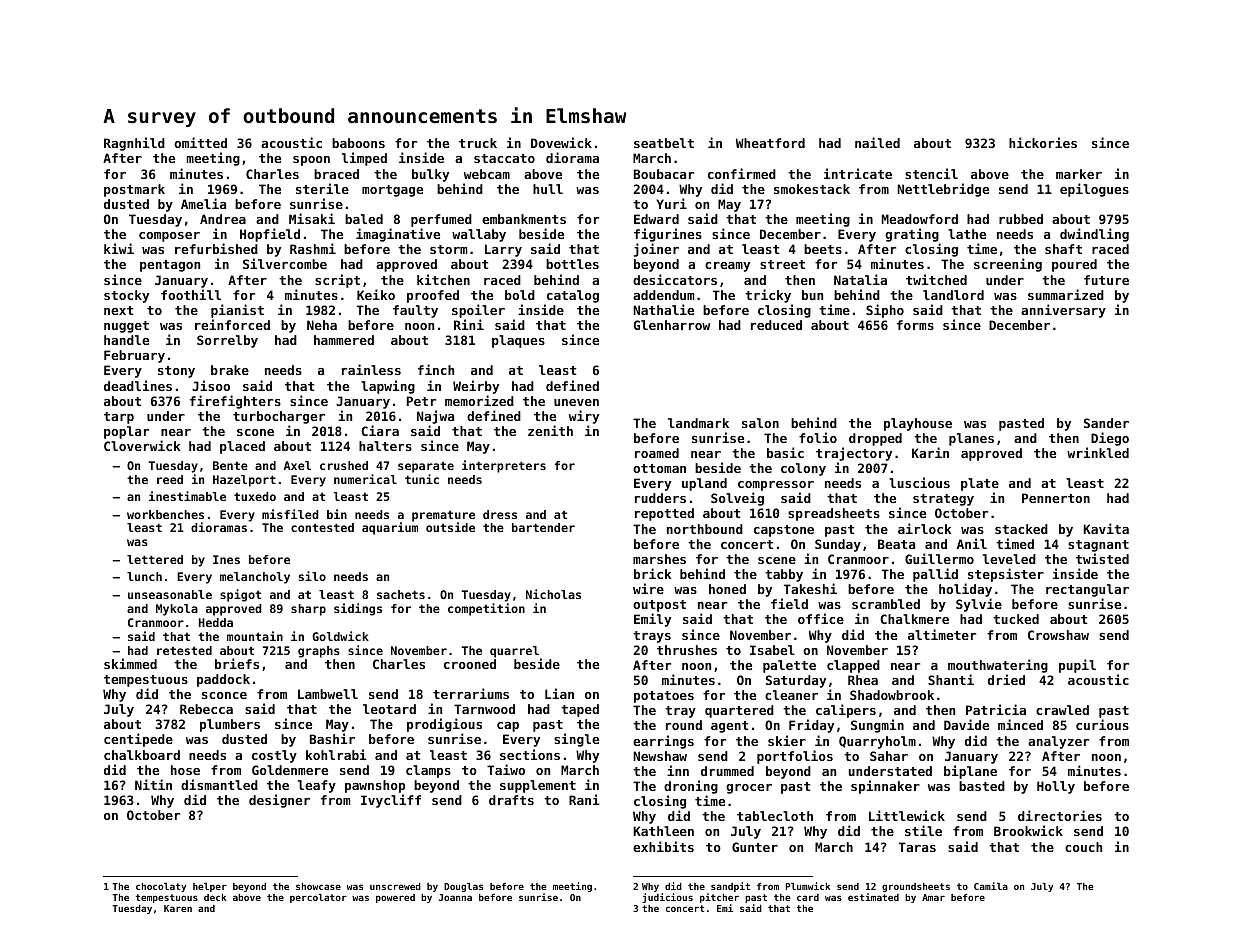 This document has width=1233, height=952. I want to click on dropped, so click(875, 439).
